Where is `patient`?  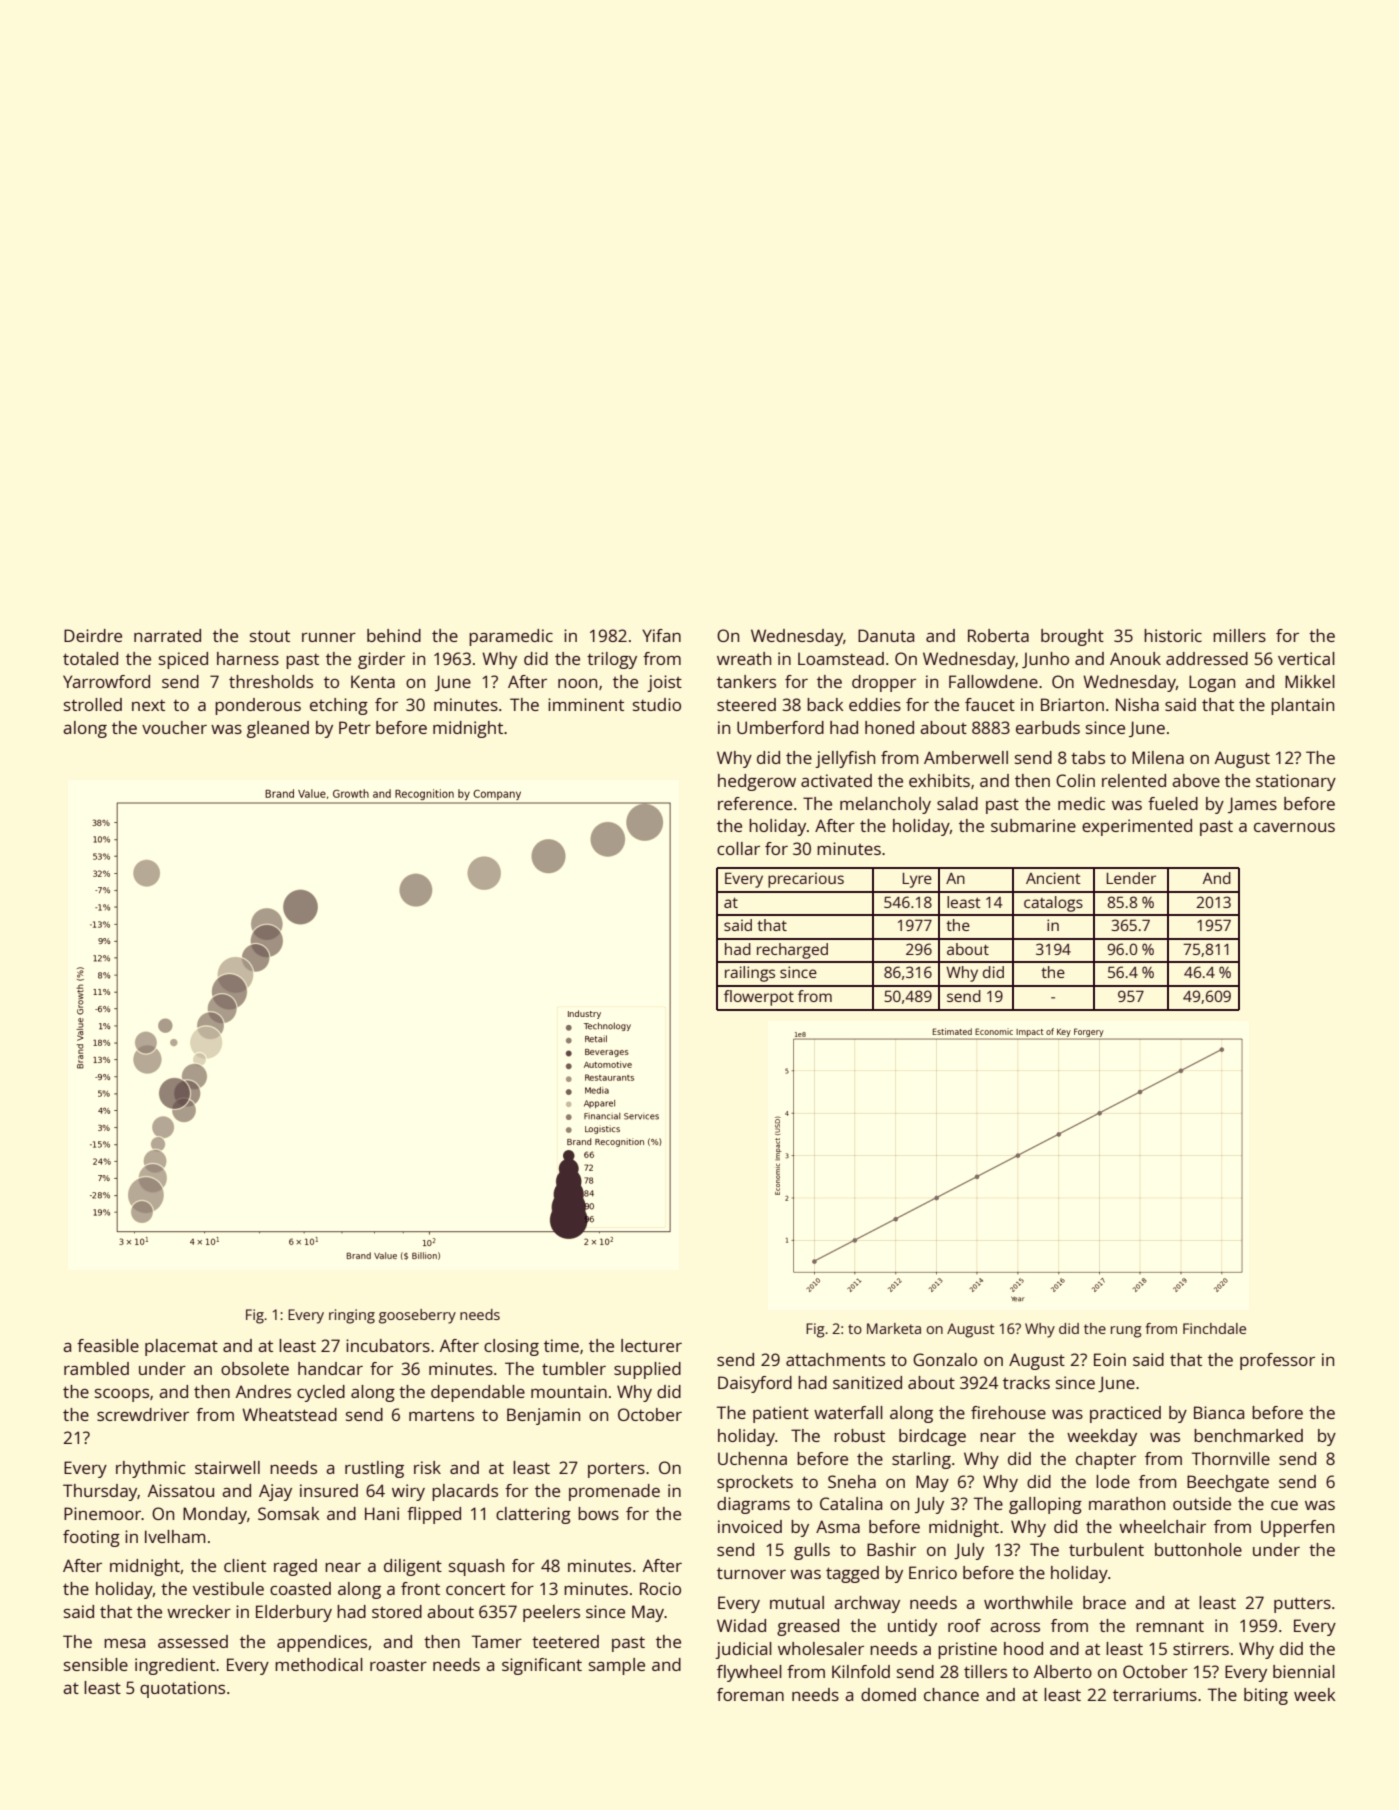 patient is located at coordinates (781, 1414).
